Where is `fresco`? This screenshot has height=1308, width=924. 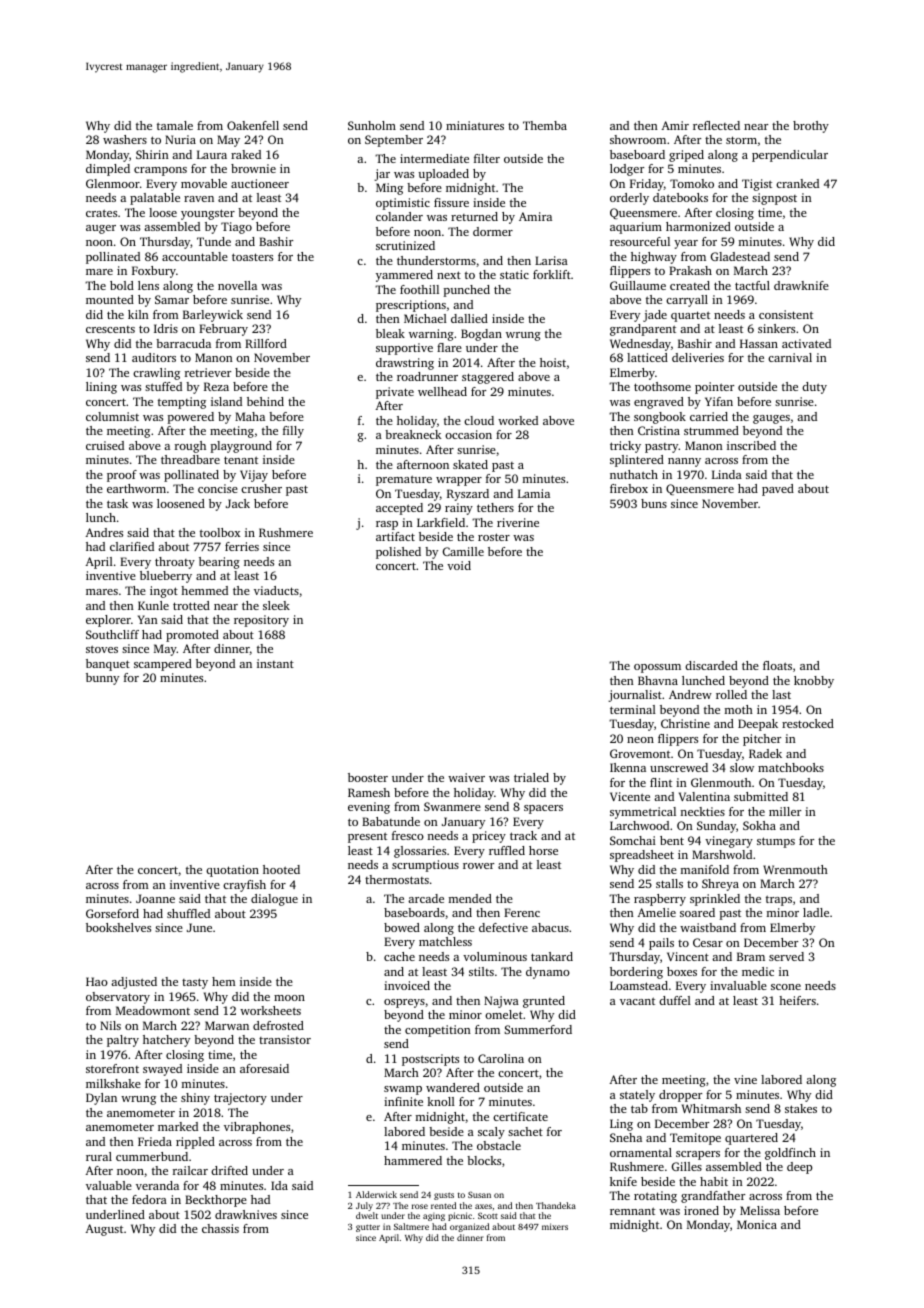
fresco is located at coordinates (408, 835).
